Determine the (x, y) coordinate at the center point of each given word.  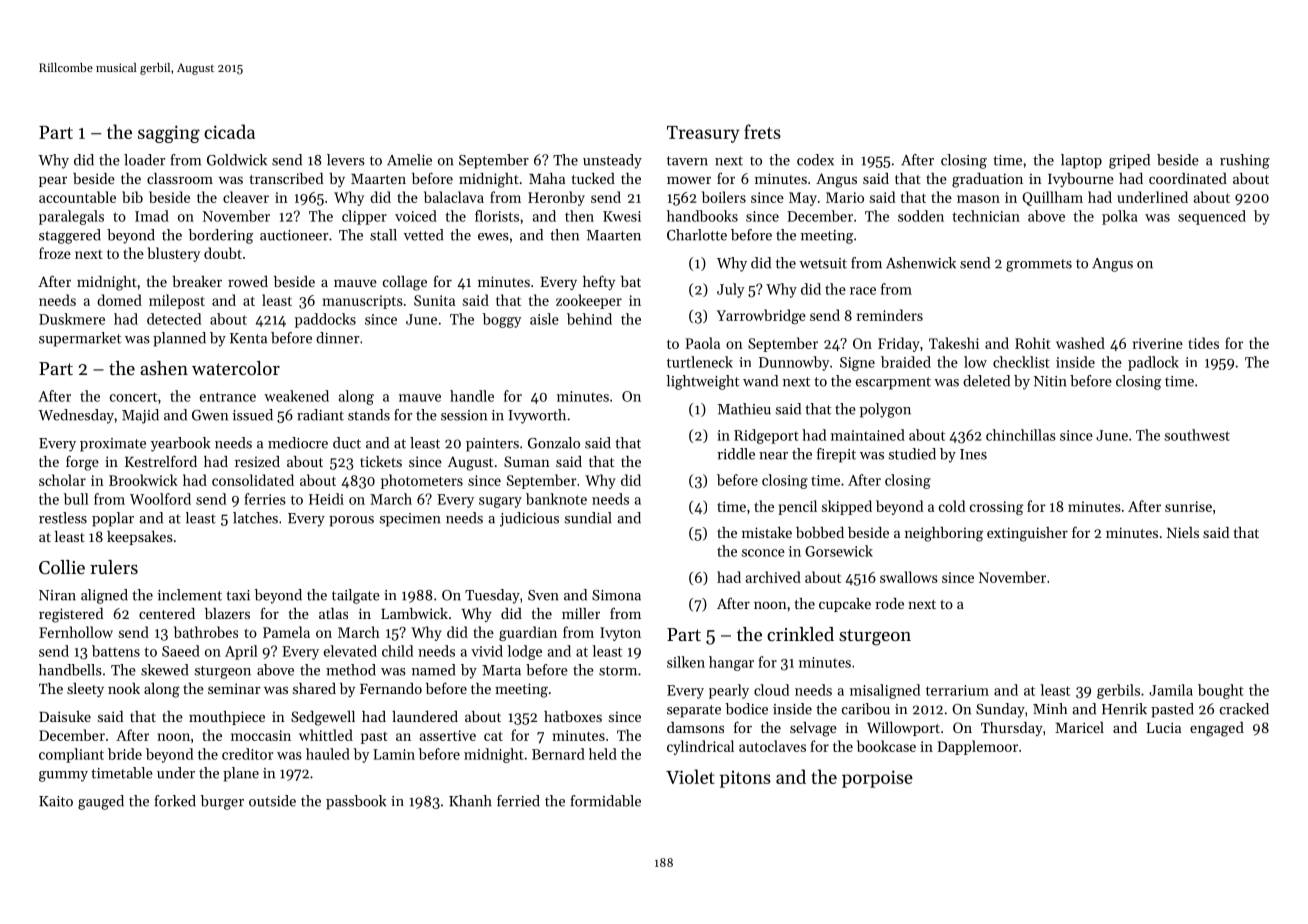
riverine (1158, 343)
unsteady (612, 161)
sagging (169, 134)
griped (1129, 161)
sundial (588, 518)
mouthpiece (227, 718)
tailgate (356, 596)
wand (760, 381)
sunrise (1188, 506)
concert (133, 397)
